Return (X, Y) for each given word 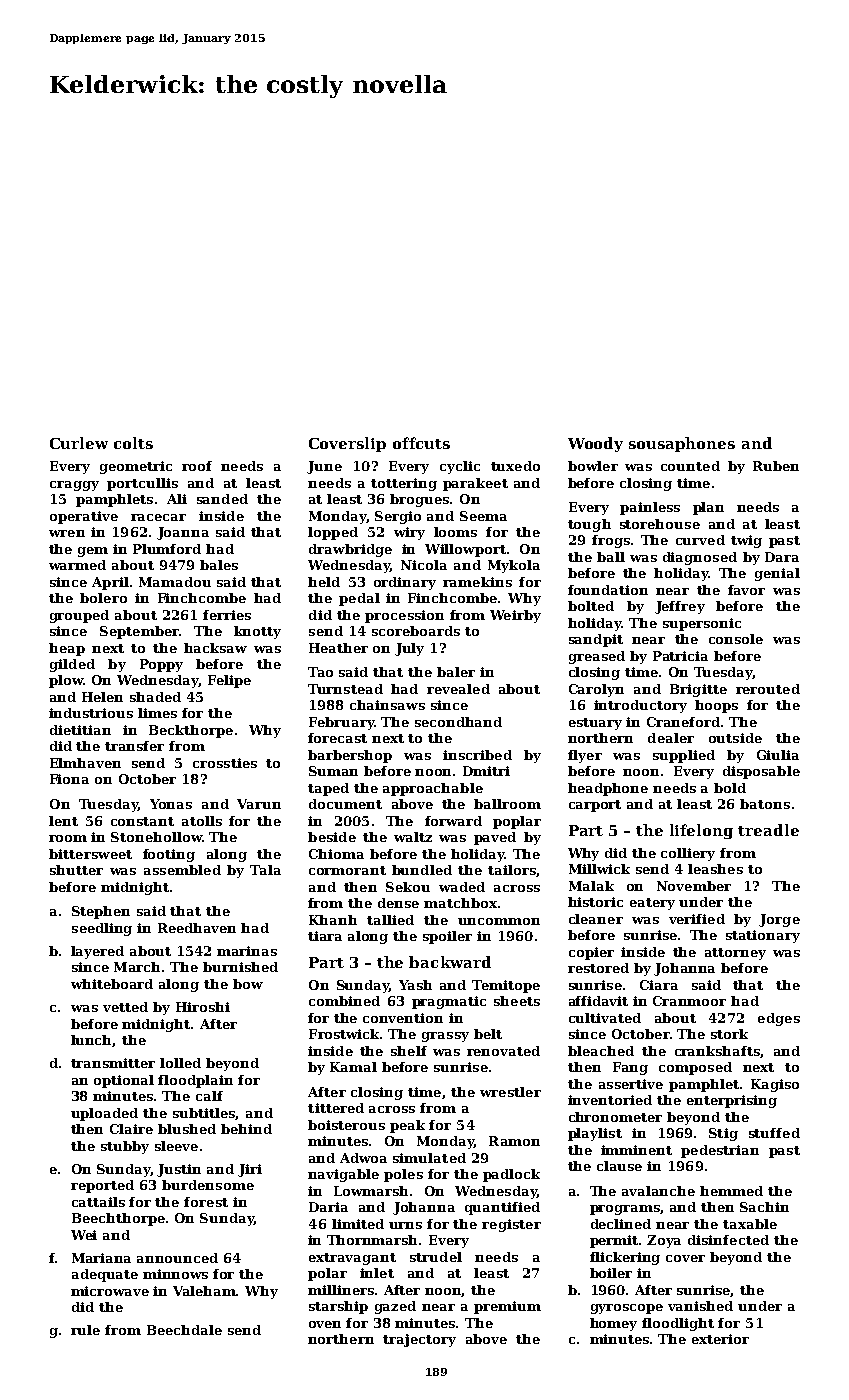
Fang (630, 1068)
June (324, 467)
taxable (750, 1224)
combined (344, 1001)
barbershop (350, 756)
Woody (595, 444)
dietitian (80, 730)
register (511, 1225)
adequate (105, 1275)
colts (133, 443)
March (137, 967)
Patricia (680, 656)
